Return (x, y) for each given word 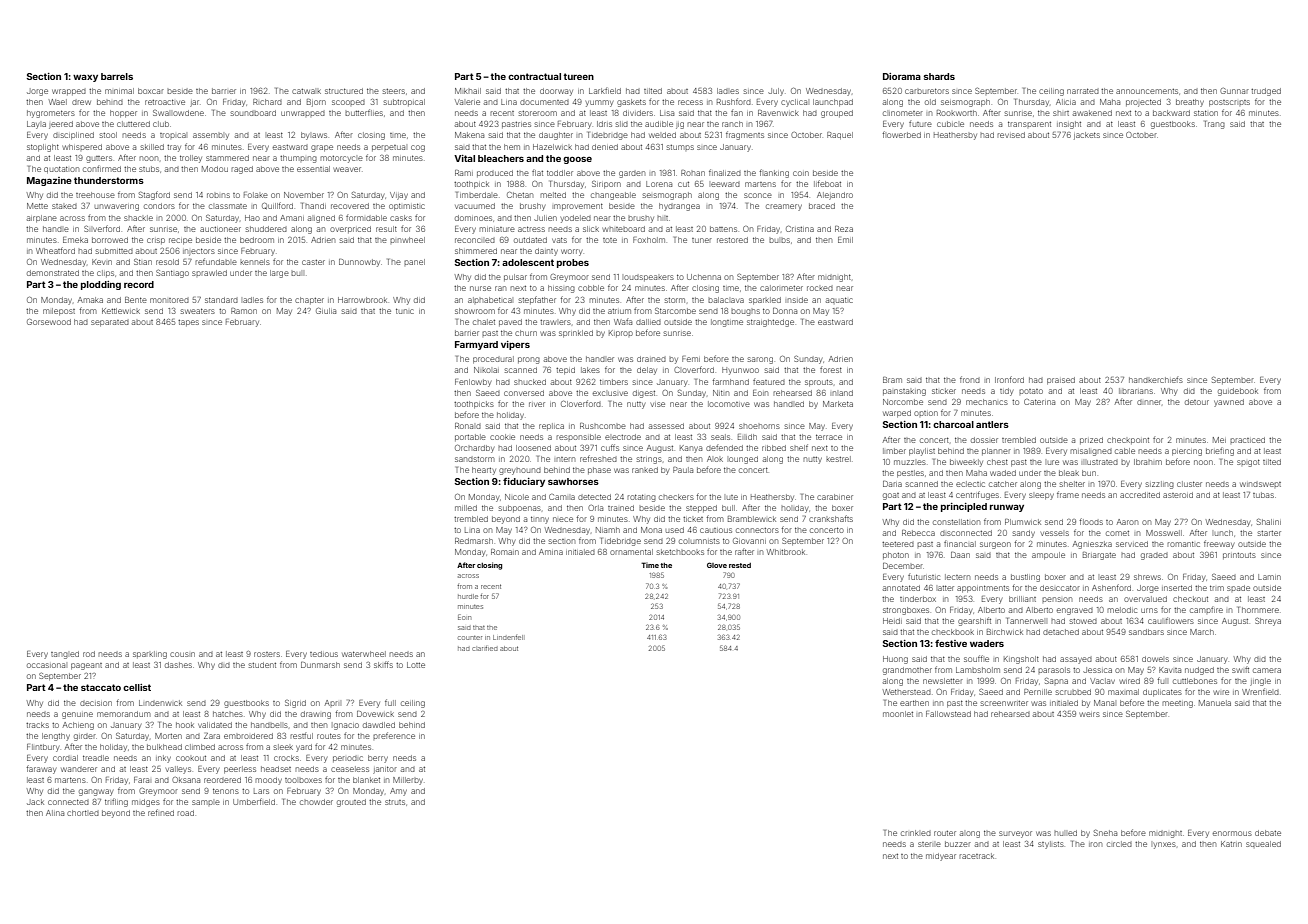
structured (344, 91)
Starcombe (675, 311)
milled (466, 508)
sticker (944, 391)
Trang (1214, 125)
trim (1217, 588)
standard (221, 300)
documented (544, 102)
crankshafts (831, 518)
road (185, 813)
